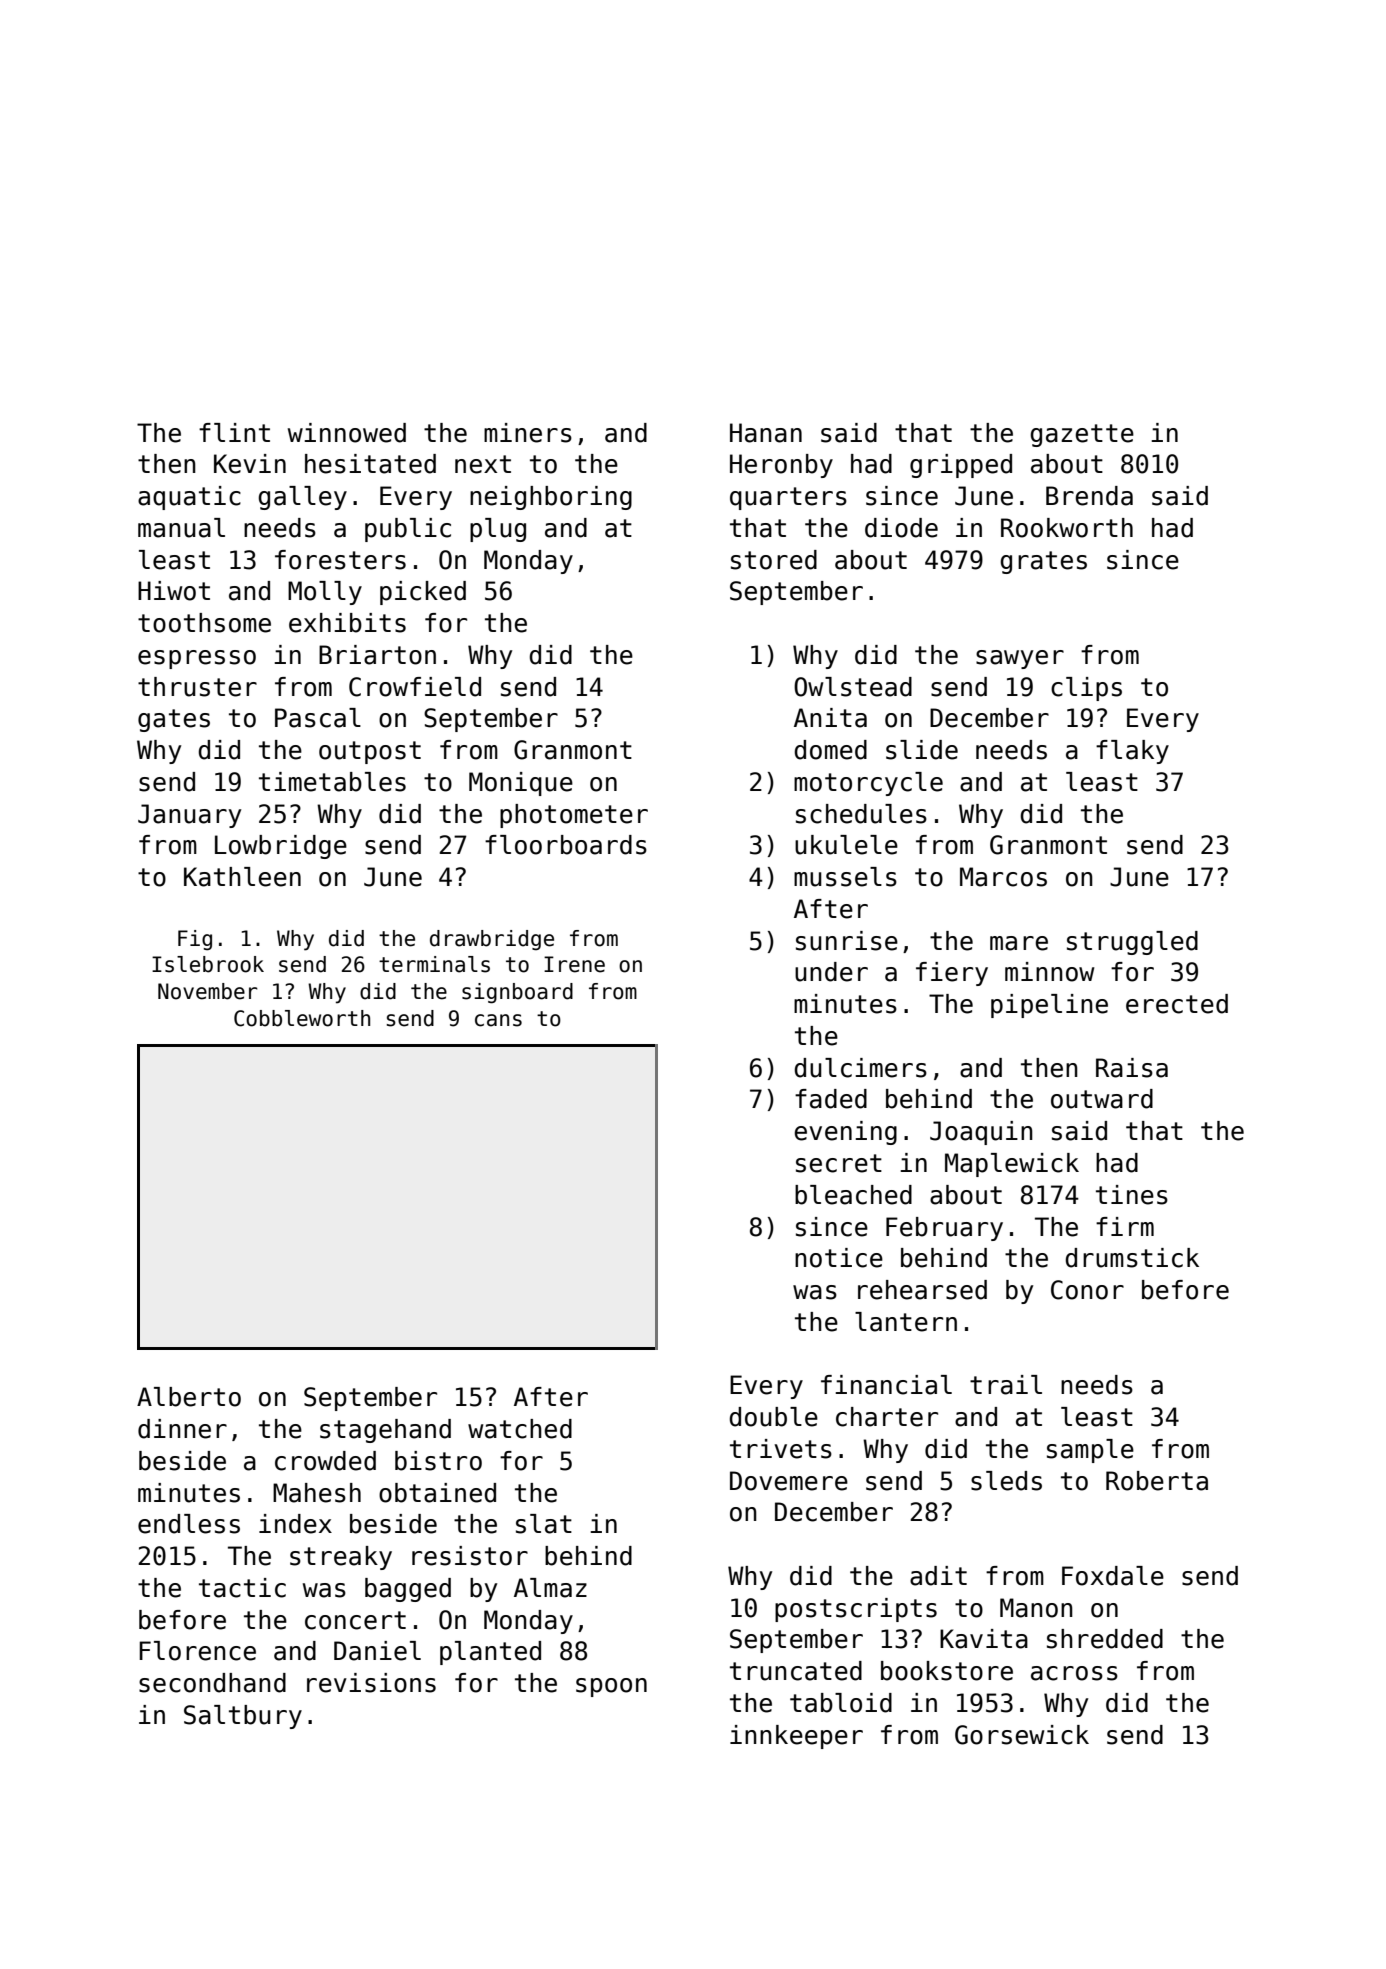 Image resolution: width=1386 pixels, height=1969 pixels. What do you see at coordinates (789, 1481) in the image?
I see `Dovemere` at bounding box center [789, 1481].
